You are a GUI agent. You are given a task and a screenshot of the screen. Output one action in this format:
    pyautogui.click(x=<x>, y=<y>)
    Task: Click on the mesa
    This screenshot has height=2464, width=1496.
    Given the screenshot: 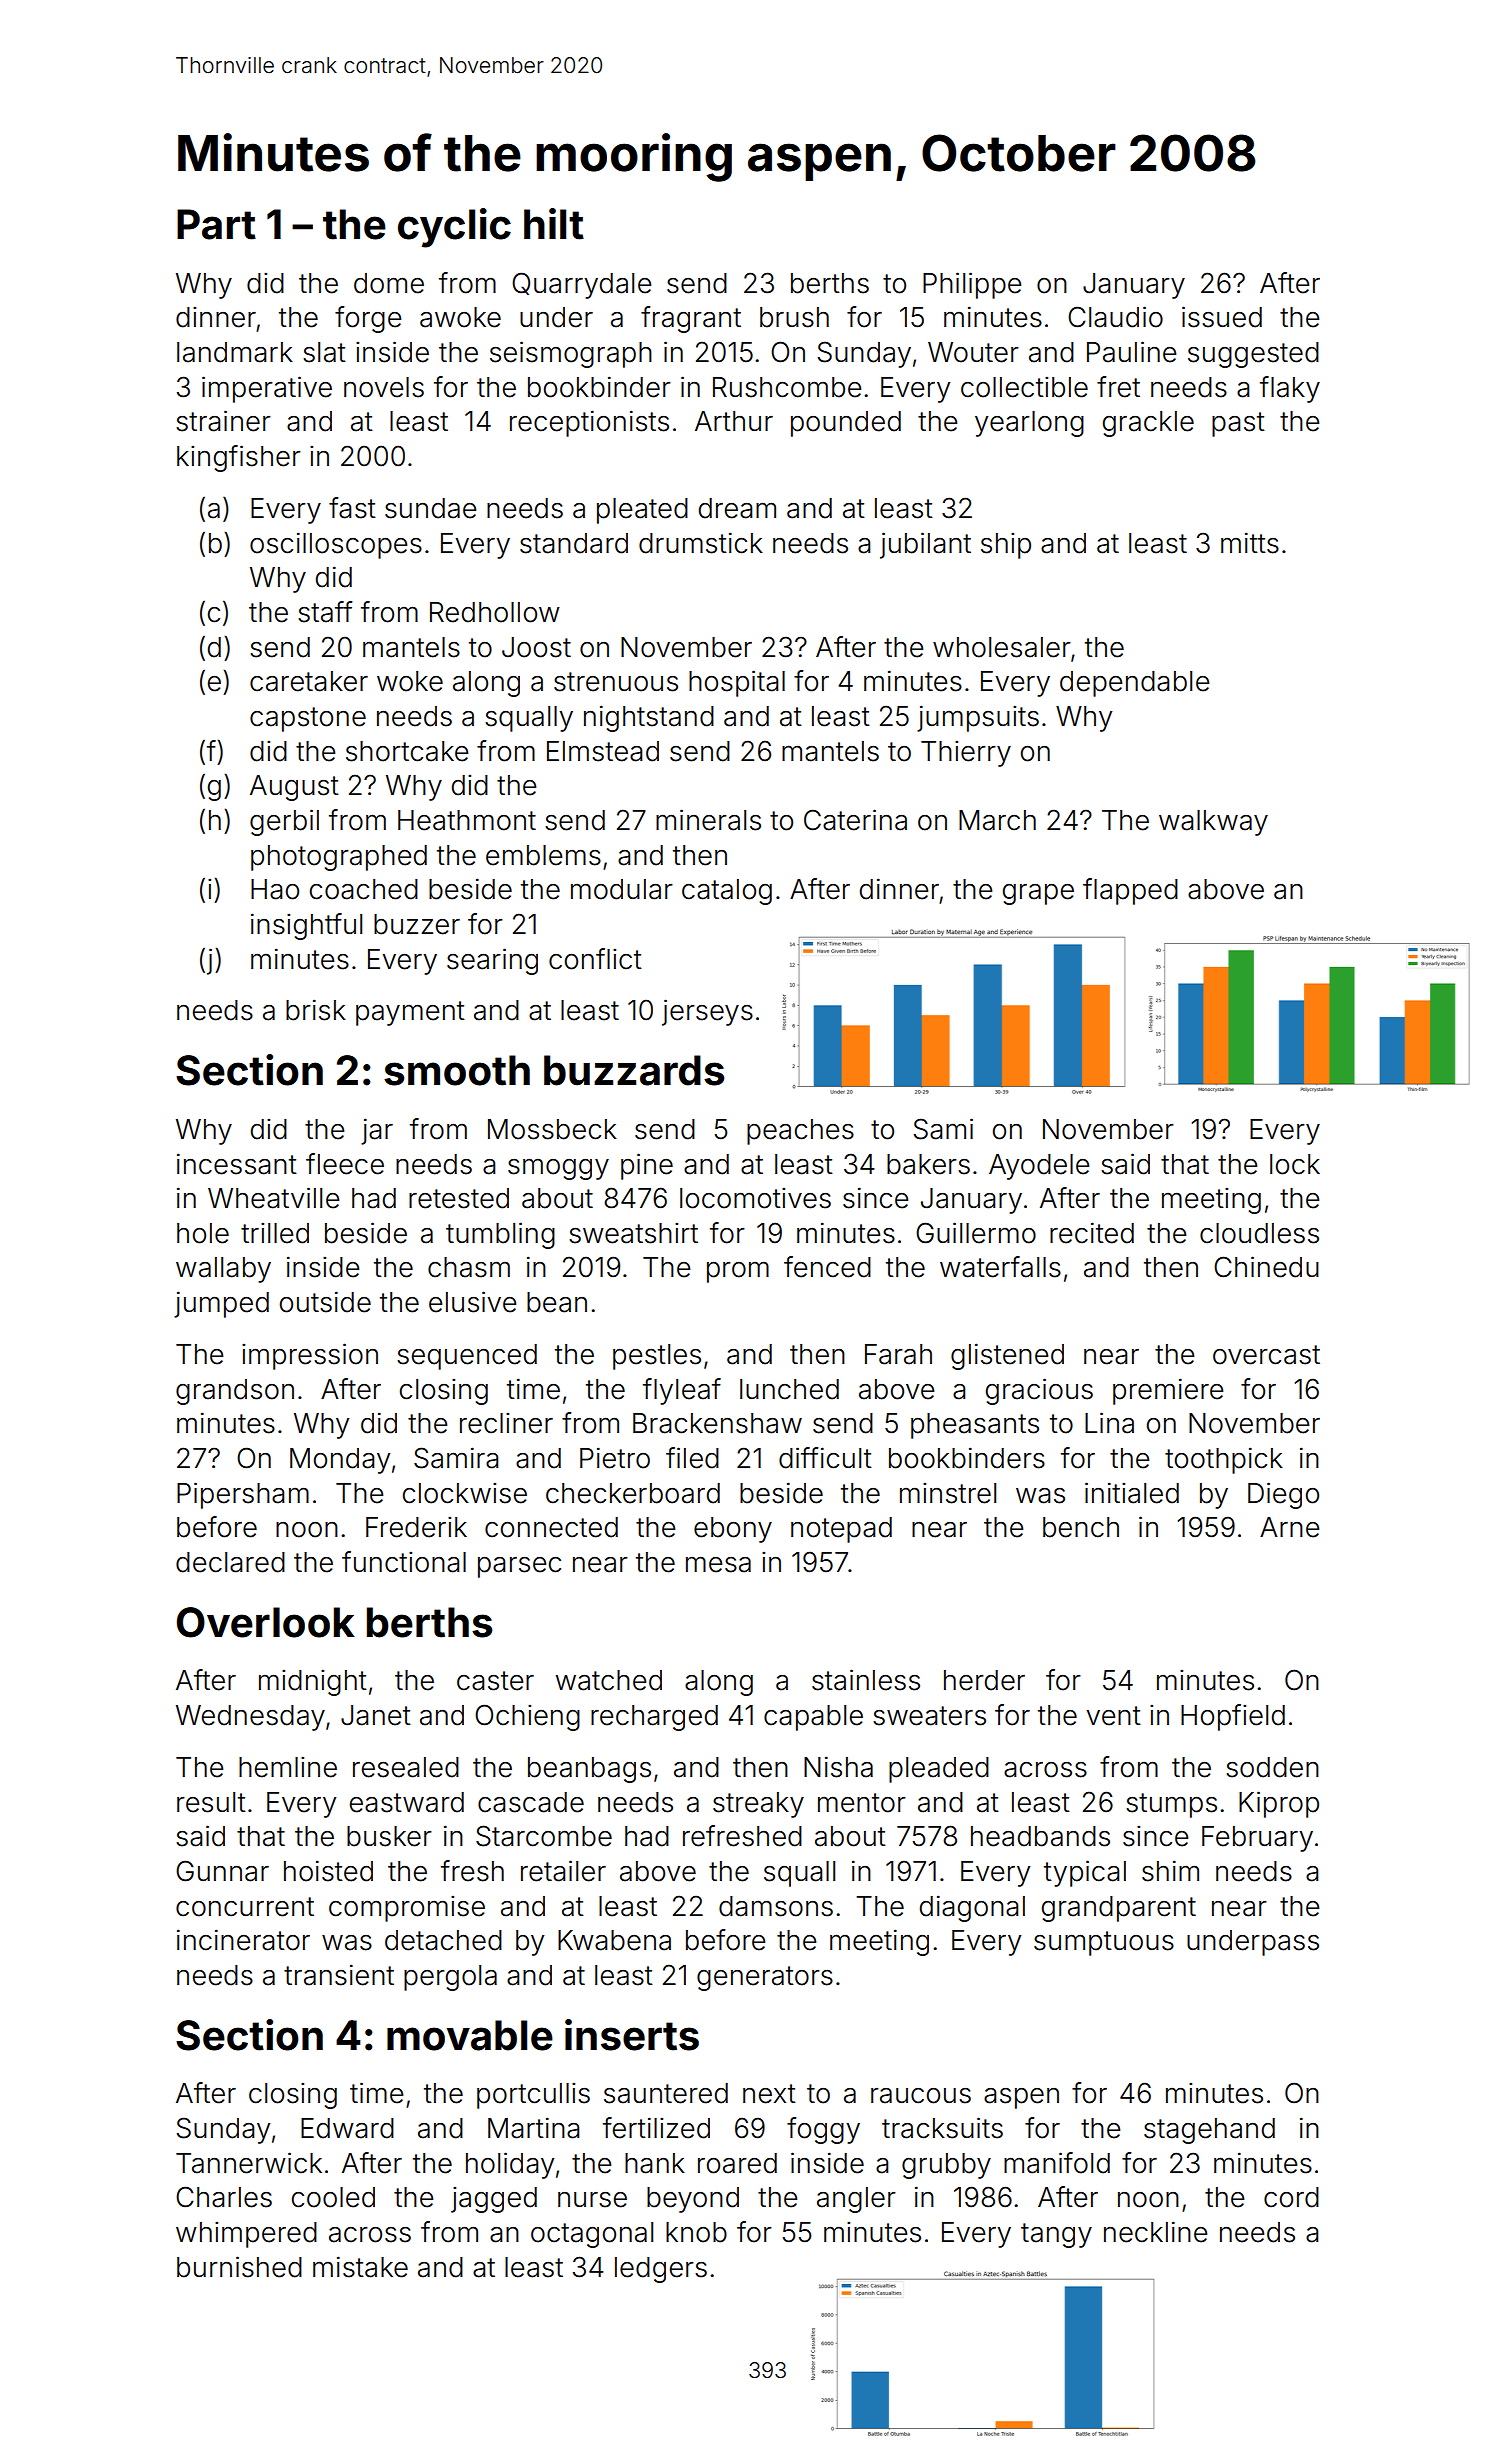 What is the action you would take?
    pyautogui.click(x=718, y=1564)
